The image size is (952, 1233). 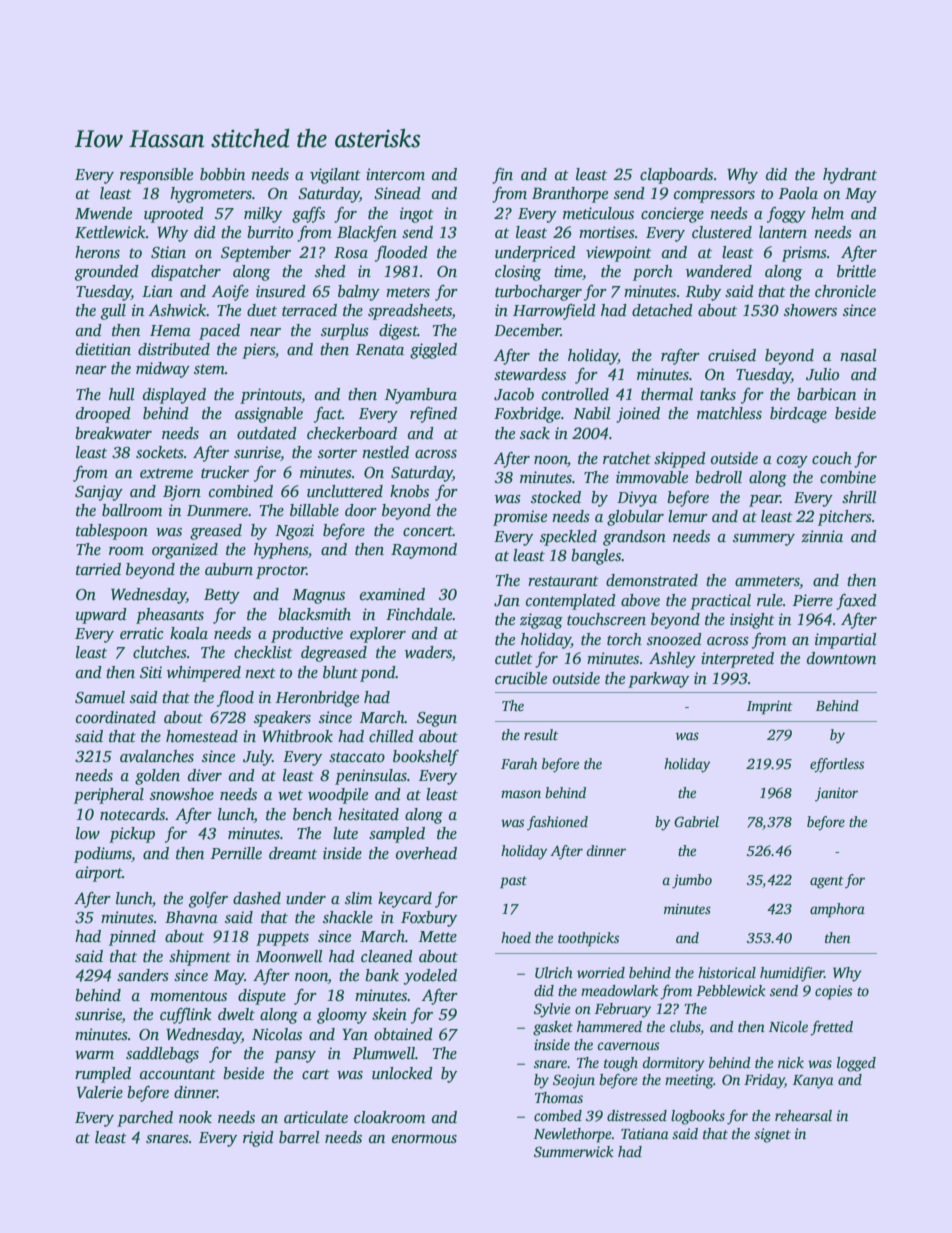 I want to click on responsible, so click(x=156, y=176).
